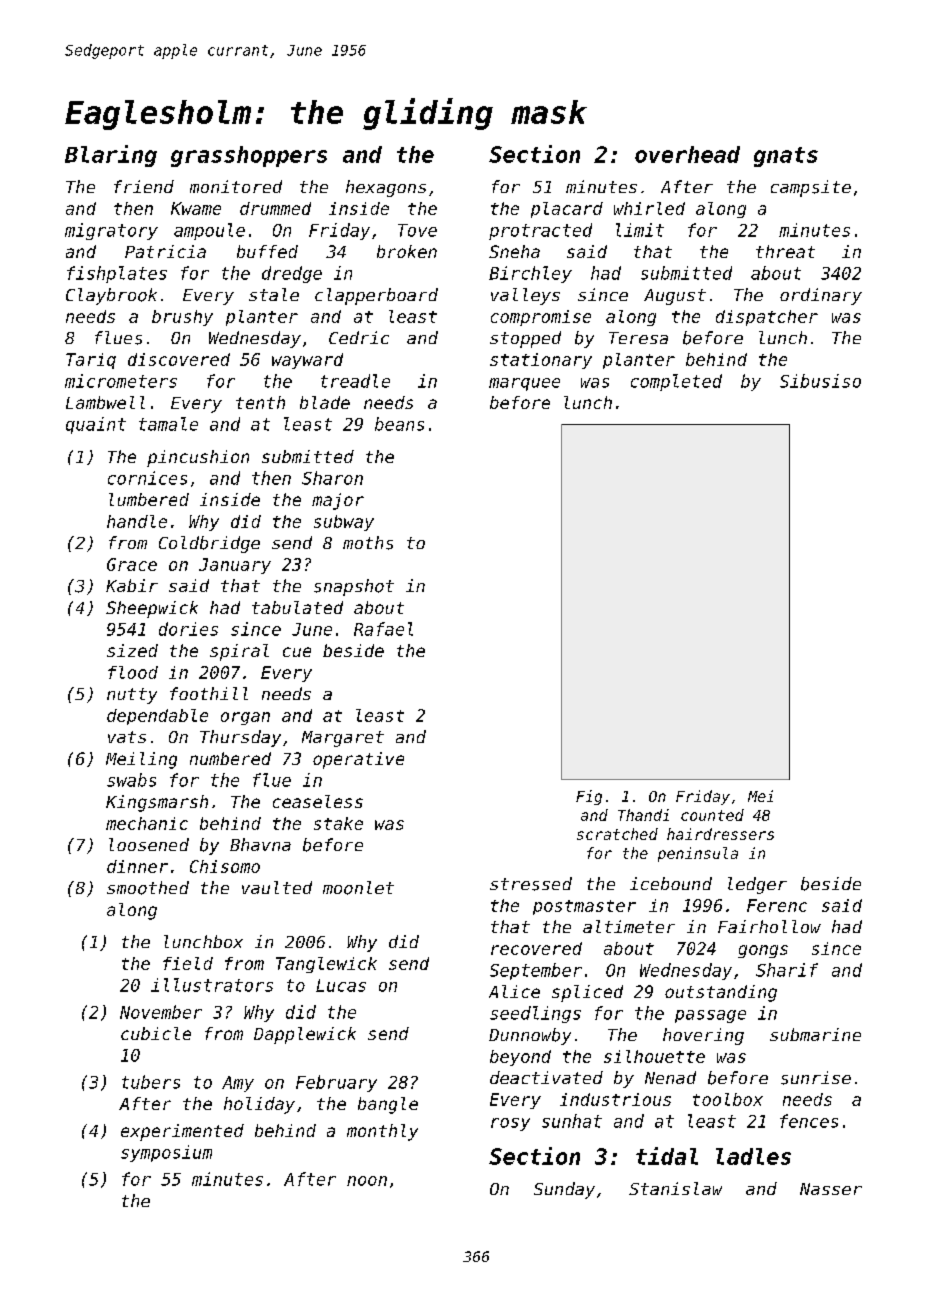  What do you see at coordinates (341, 985) in the screenshot?
I see `Lucas` at bounding box center [341, 985].
